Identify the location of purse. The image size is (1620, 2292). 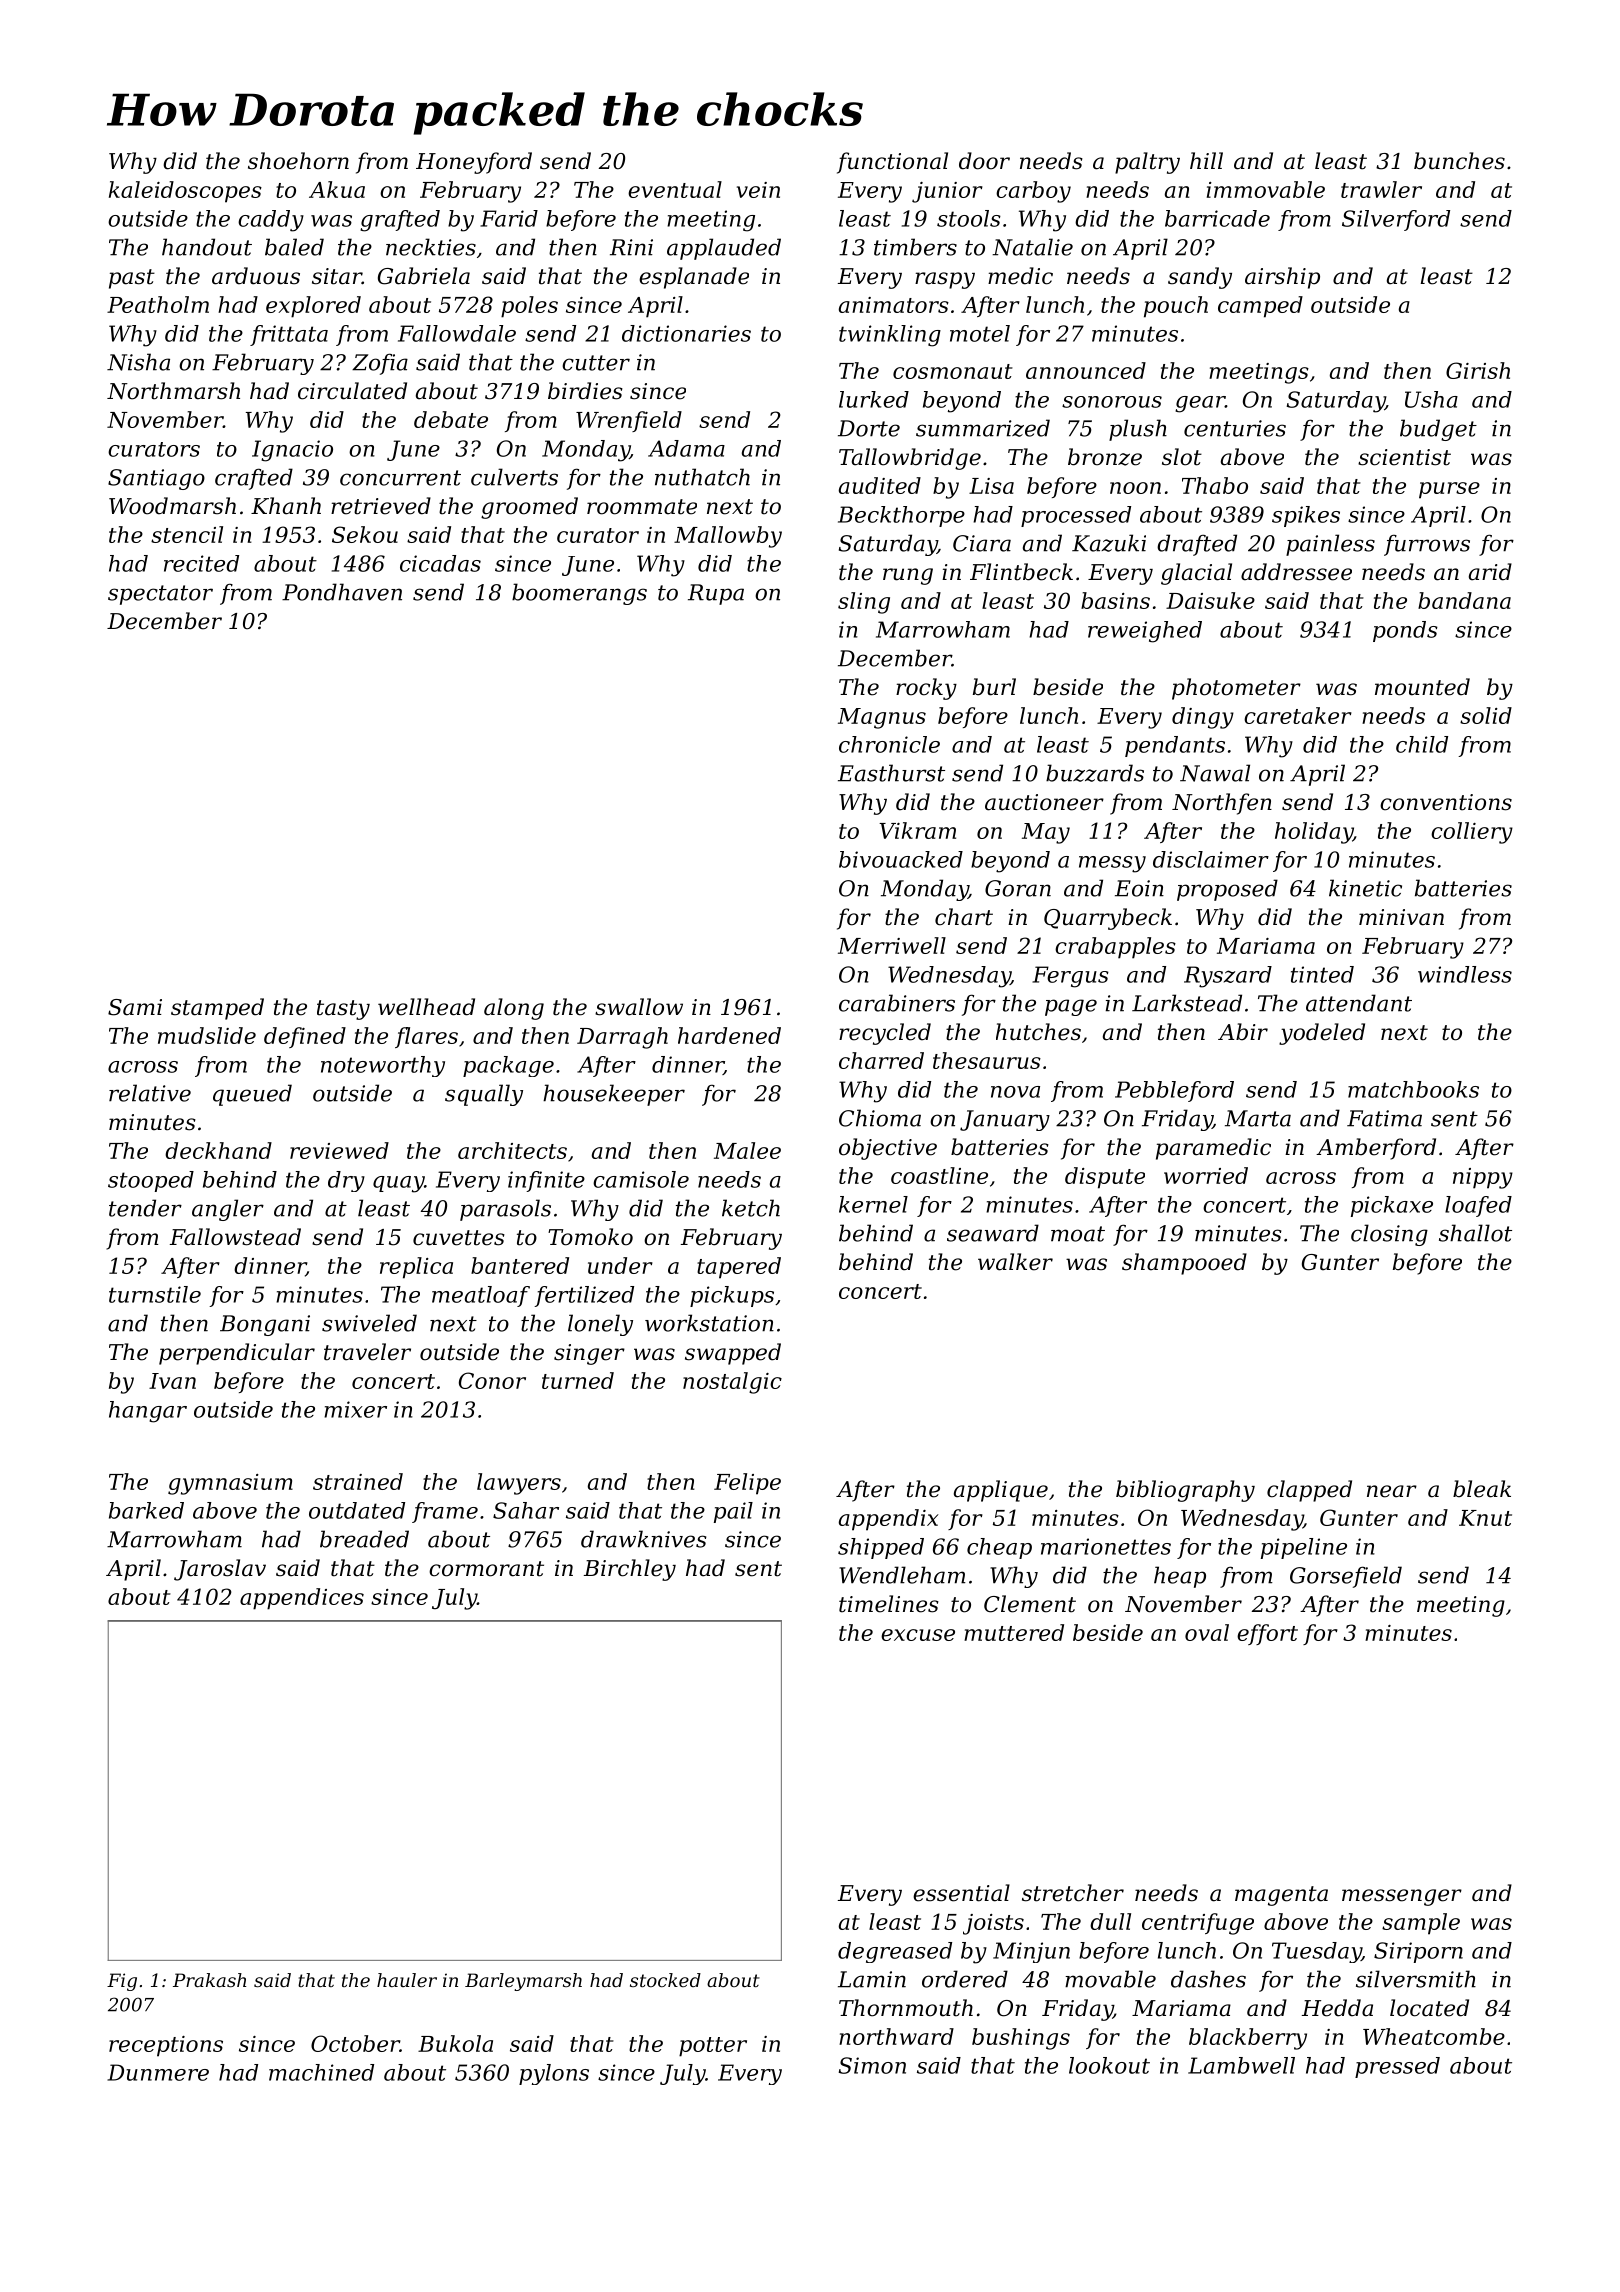
(1449, 490).
